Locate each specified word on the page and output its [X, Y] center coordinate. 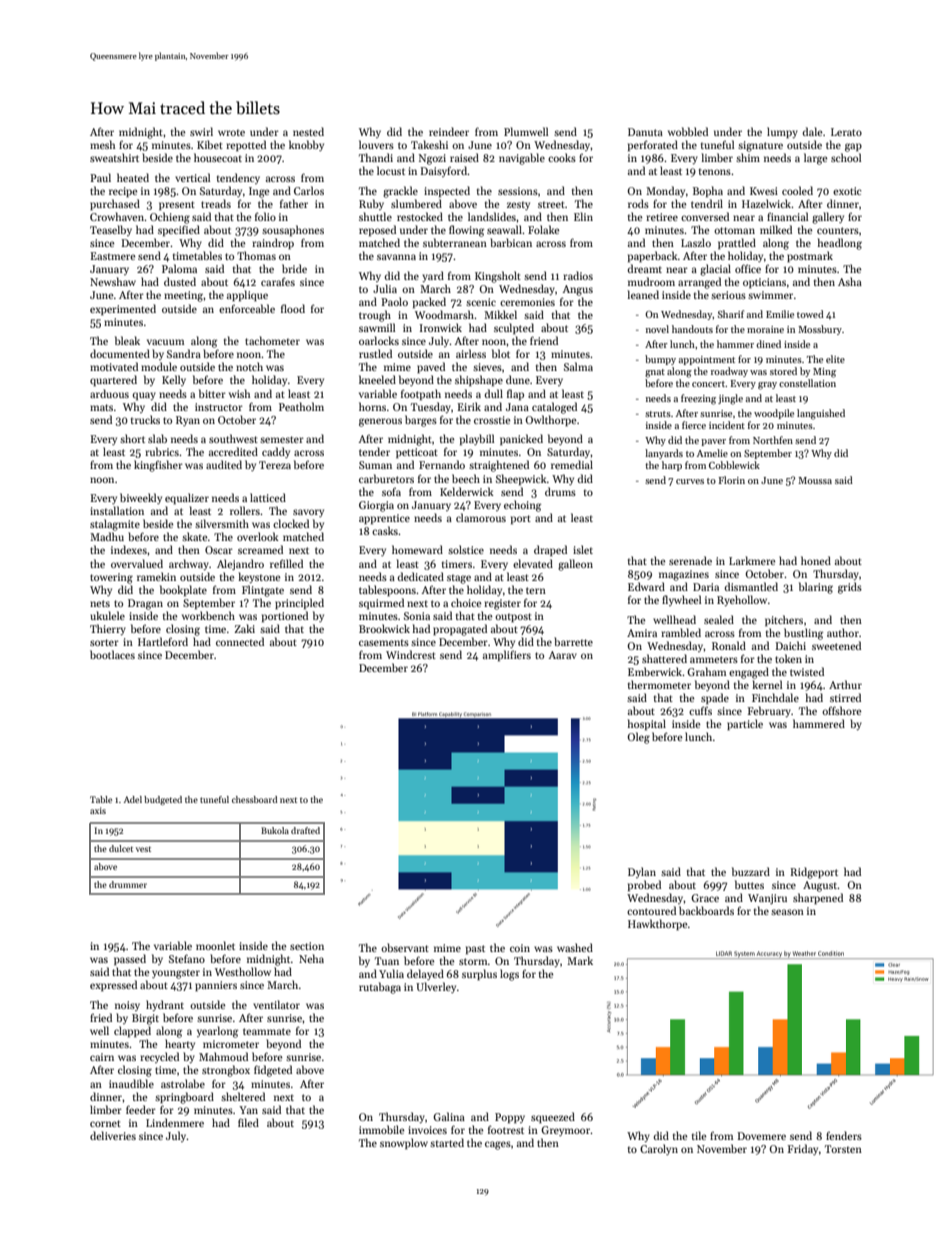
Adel [133, 799]
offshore [842, 710]
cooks [562, 157]
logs [509, 975]
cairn [102, 1057]
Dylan [642, 872]
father [294, 203]
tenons [715, 171]
